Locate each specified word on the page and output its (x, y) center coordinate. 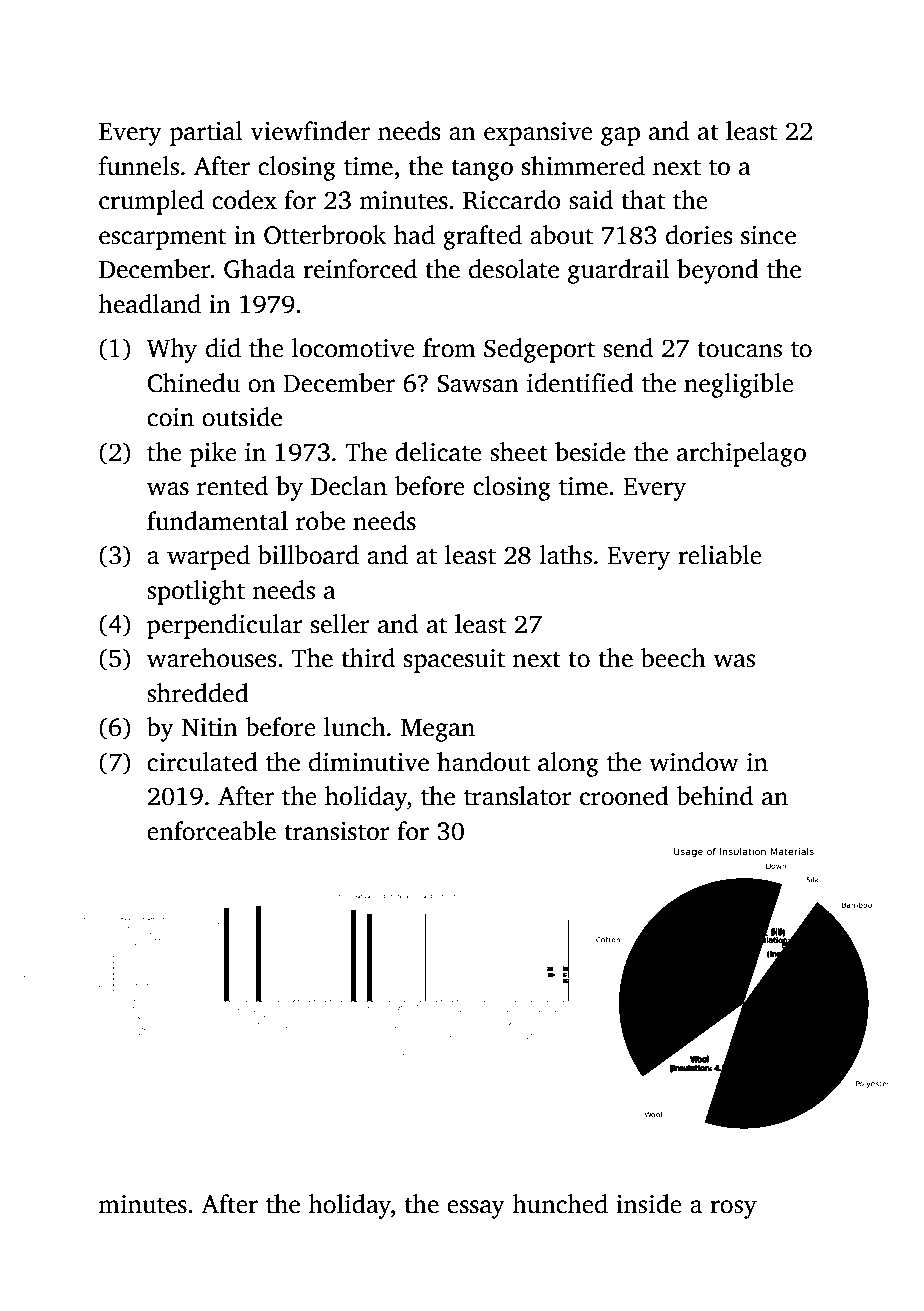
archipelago (741, 454)
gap (620, 136)
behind (714, 796)
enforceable (211, 831)
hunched (560, 1204)
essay (476, 1209)
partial (206, 133)
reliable (720, 555)
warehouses (212, 658)
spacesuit (454, 661)
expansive (538, 134)
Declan (349, 486)
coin (170, 417)
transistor (337, 831)
